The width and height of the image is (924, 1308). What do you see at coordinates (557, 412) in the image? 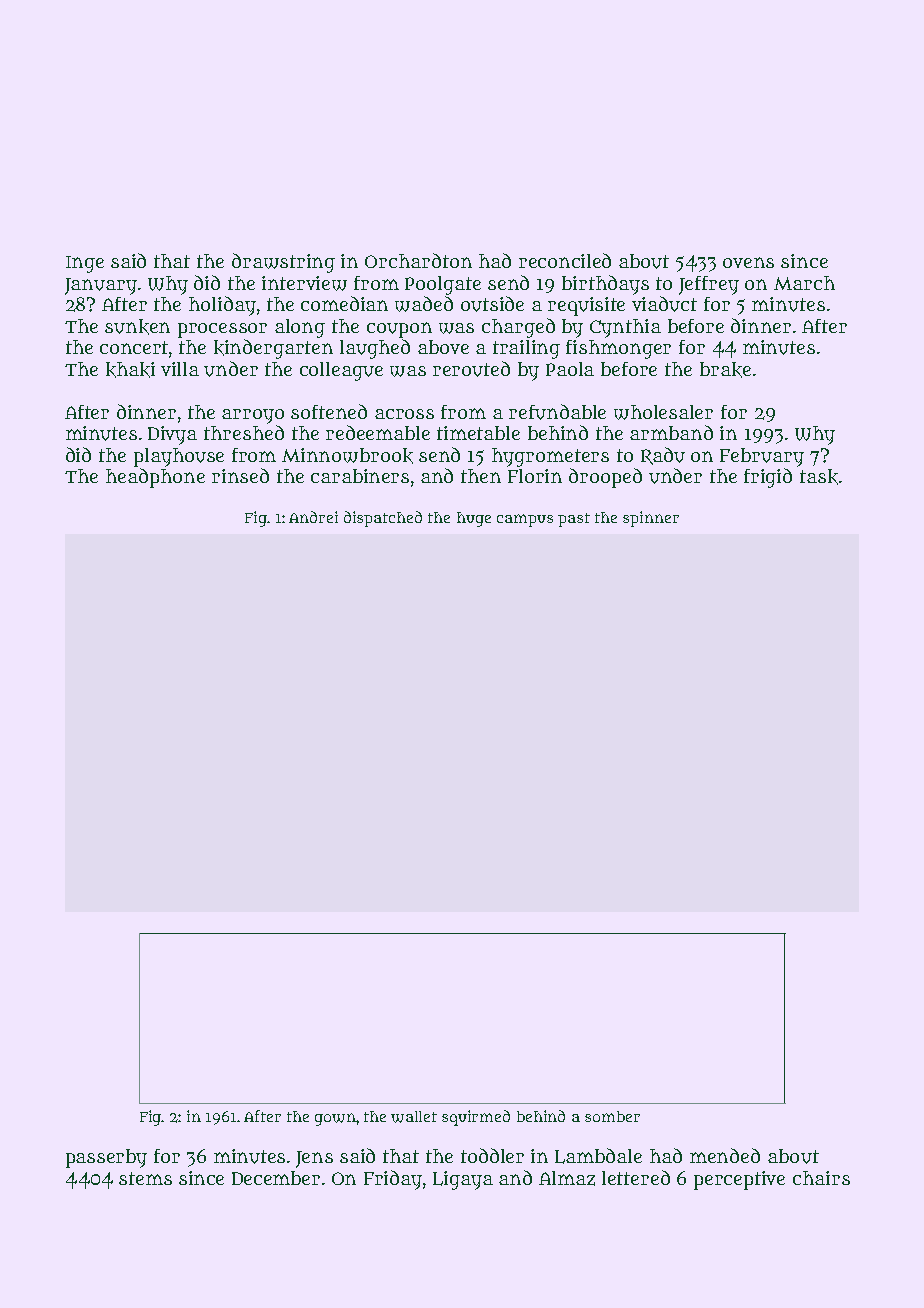
I see `refundable` at bounding box center [557, 412].
